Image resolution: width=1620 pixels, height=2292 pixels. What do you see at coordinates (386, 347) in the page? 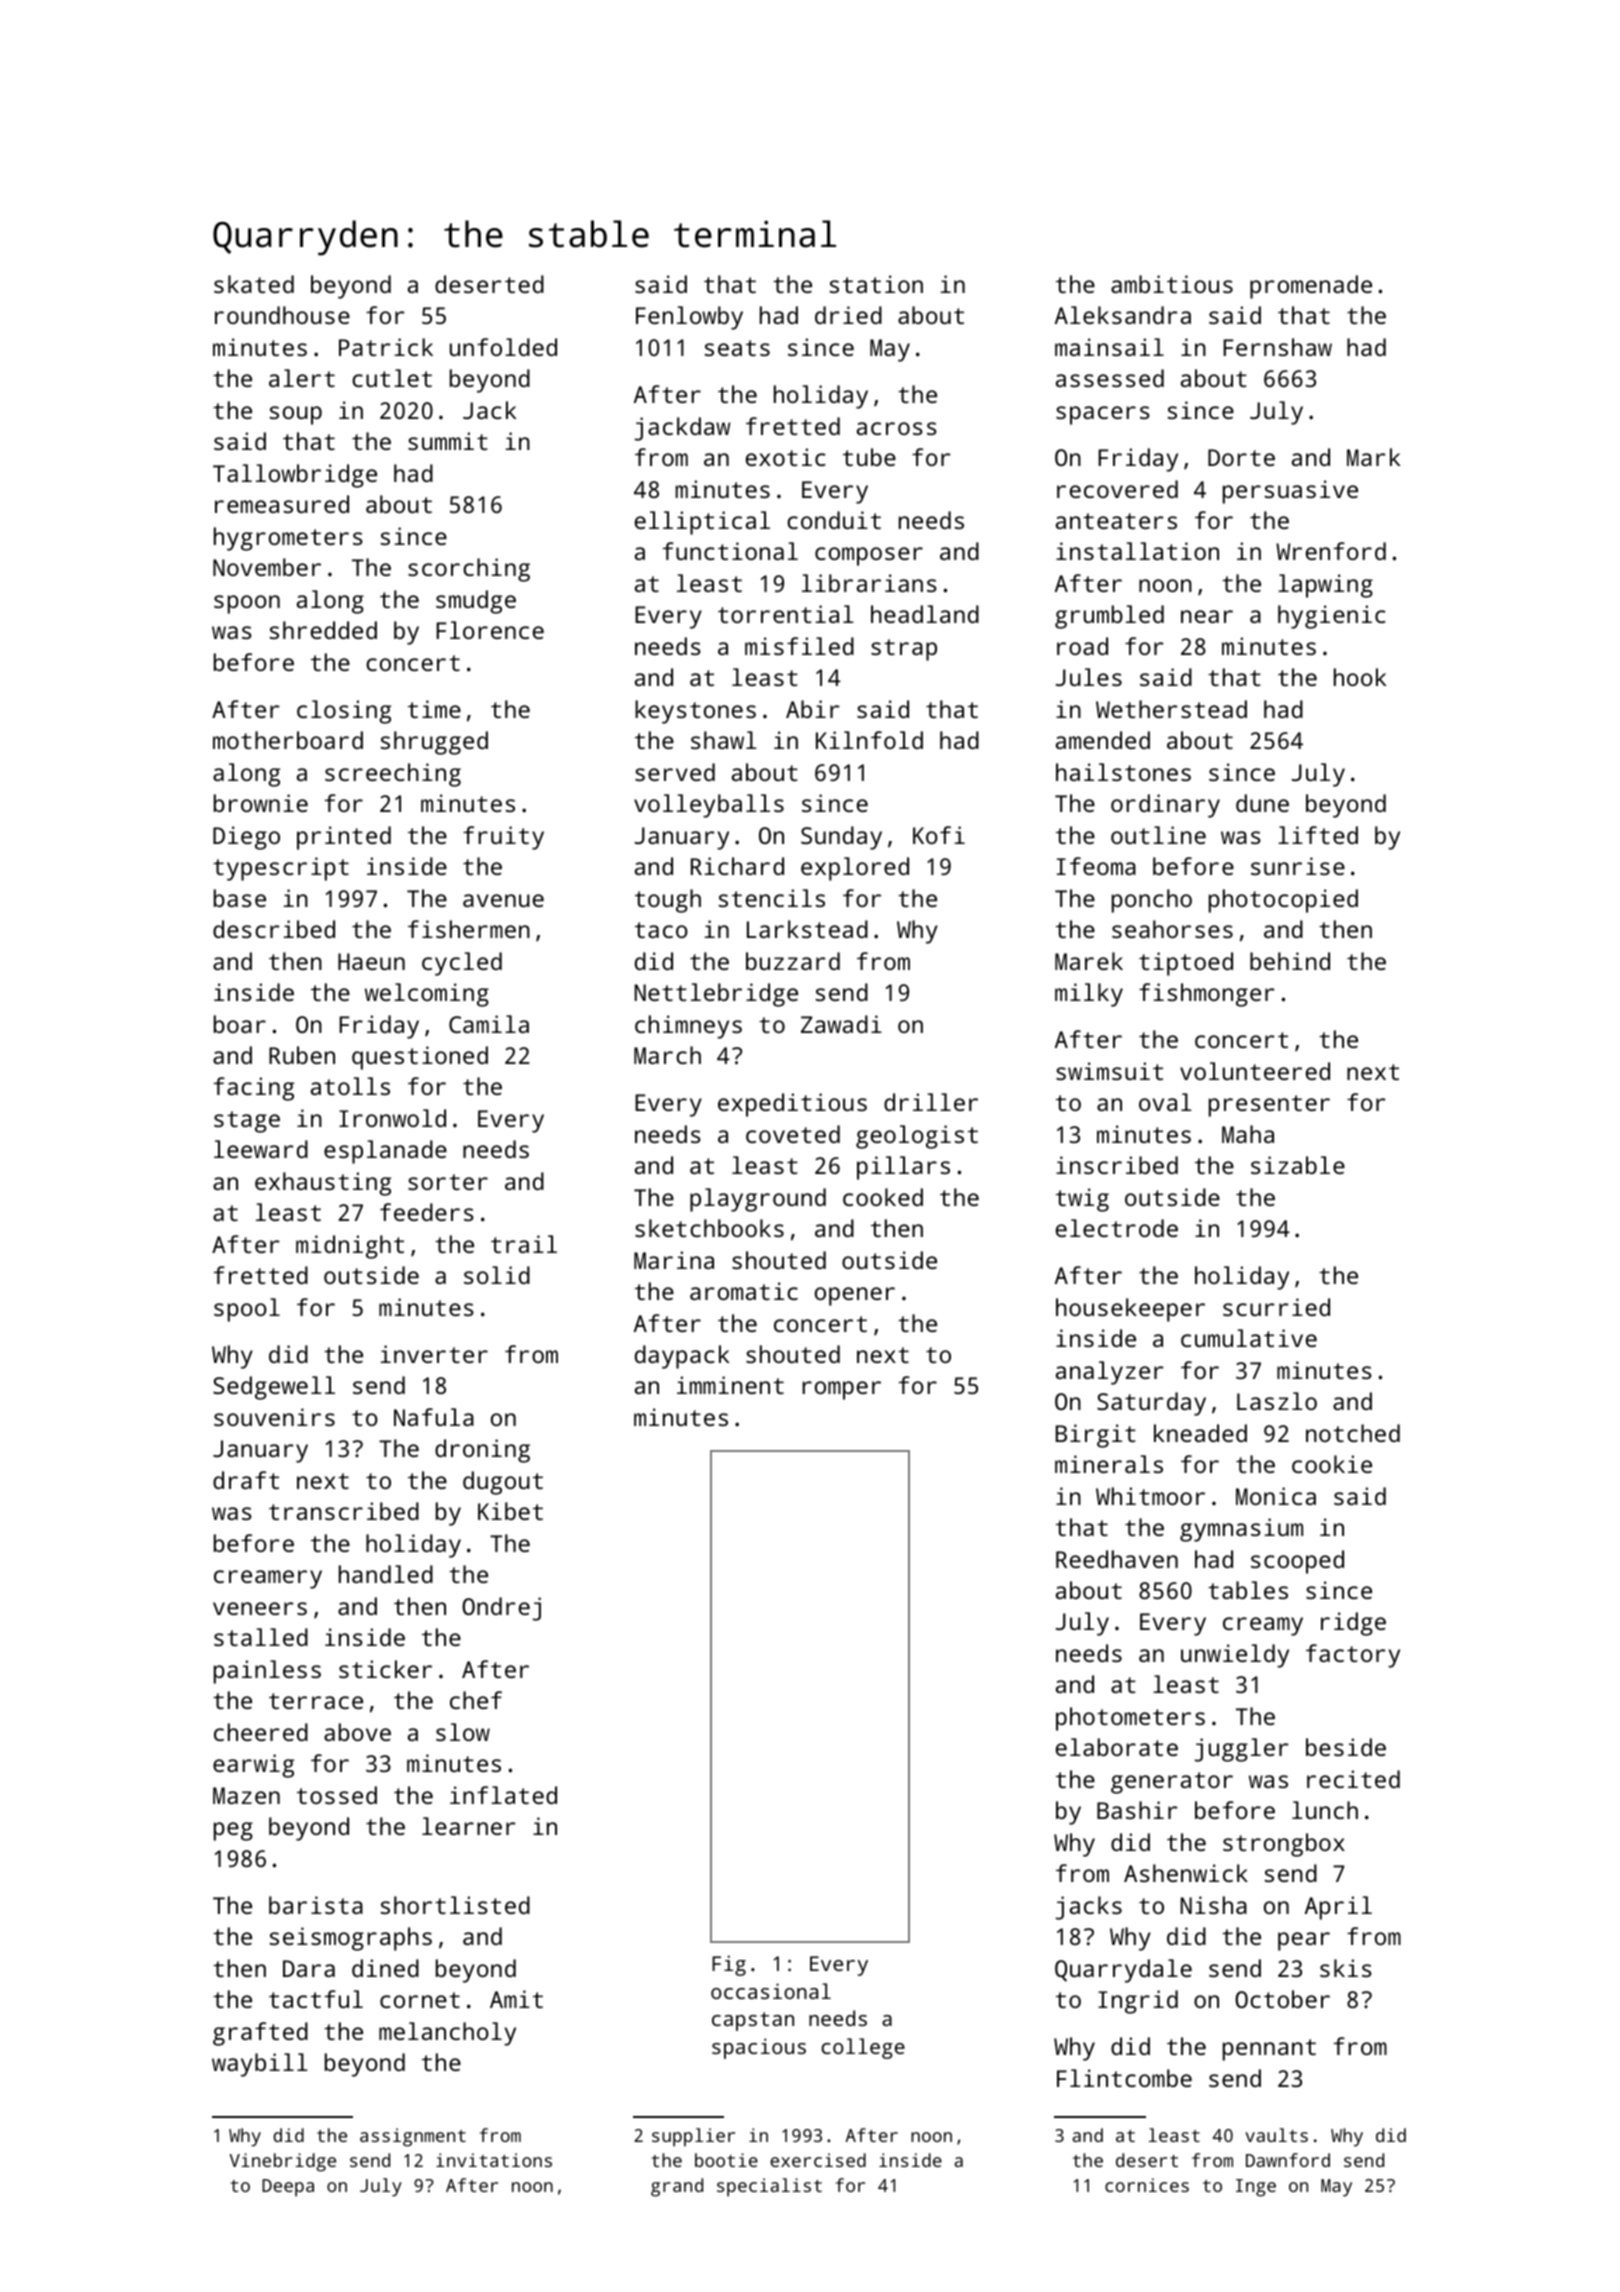
I see `Patrick` at bounding box center [386, 347].
